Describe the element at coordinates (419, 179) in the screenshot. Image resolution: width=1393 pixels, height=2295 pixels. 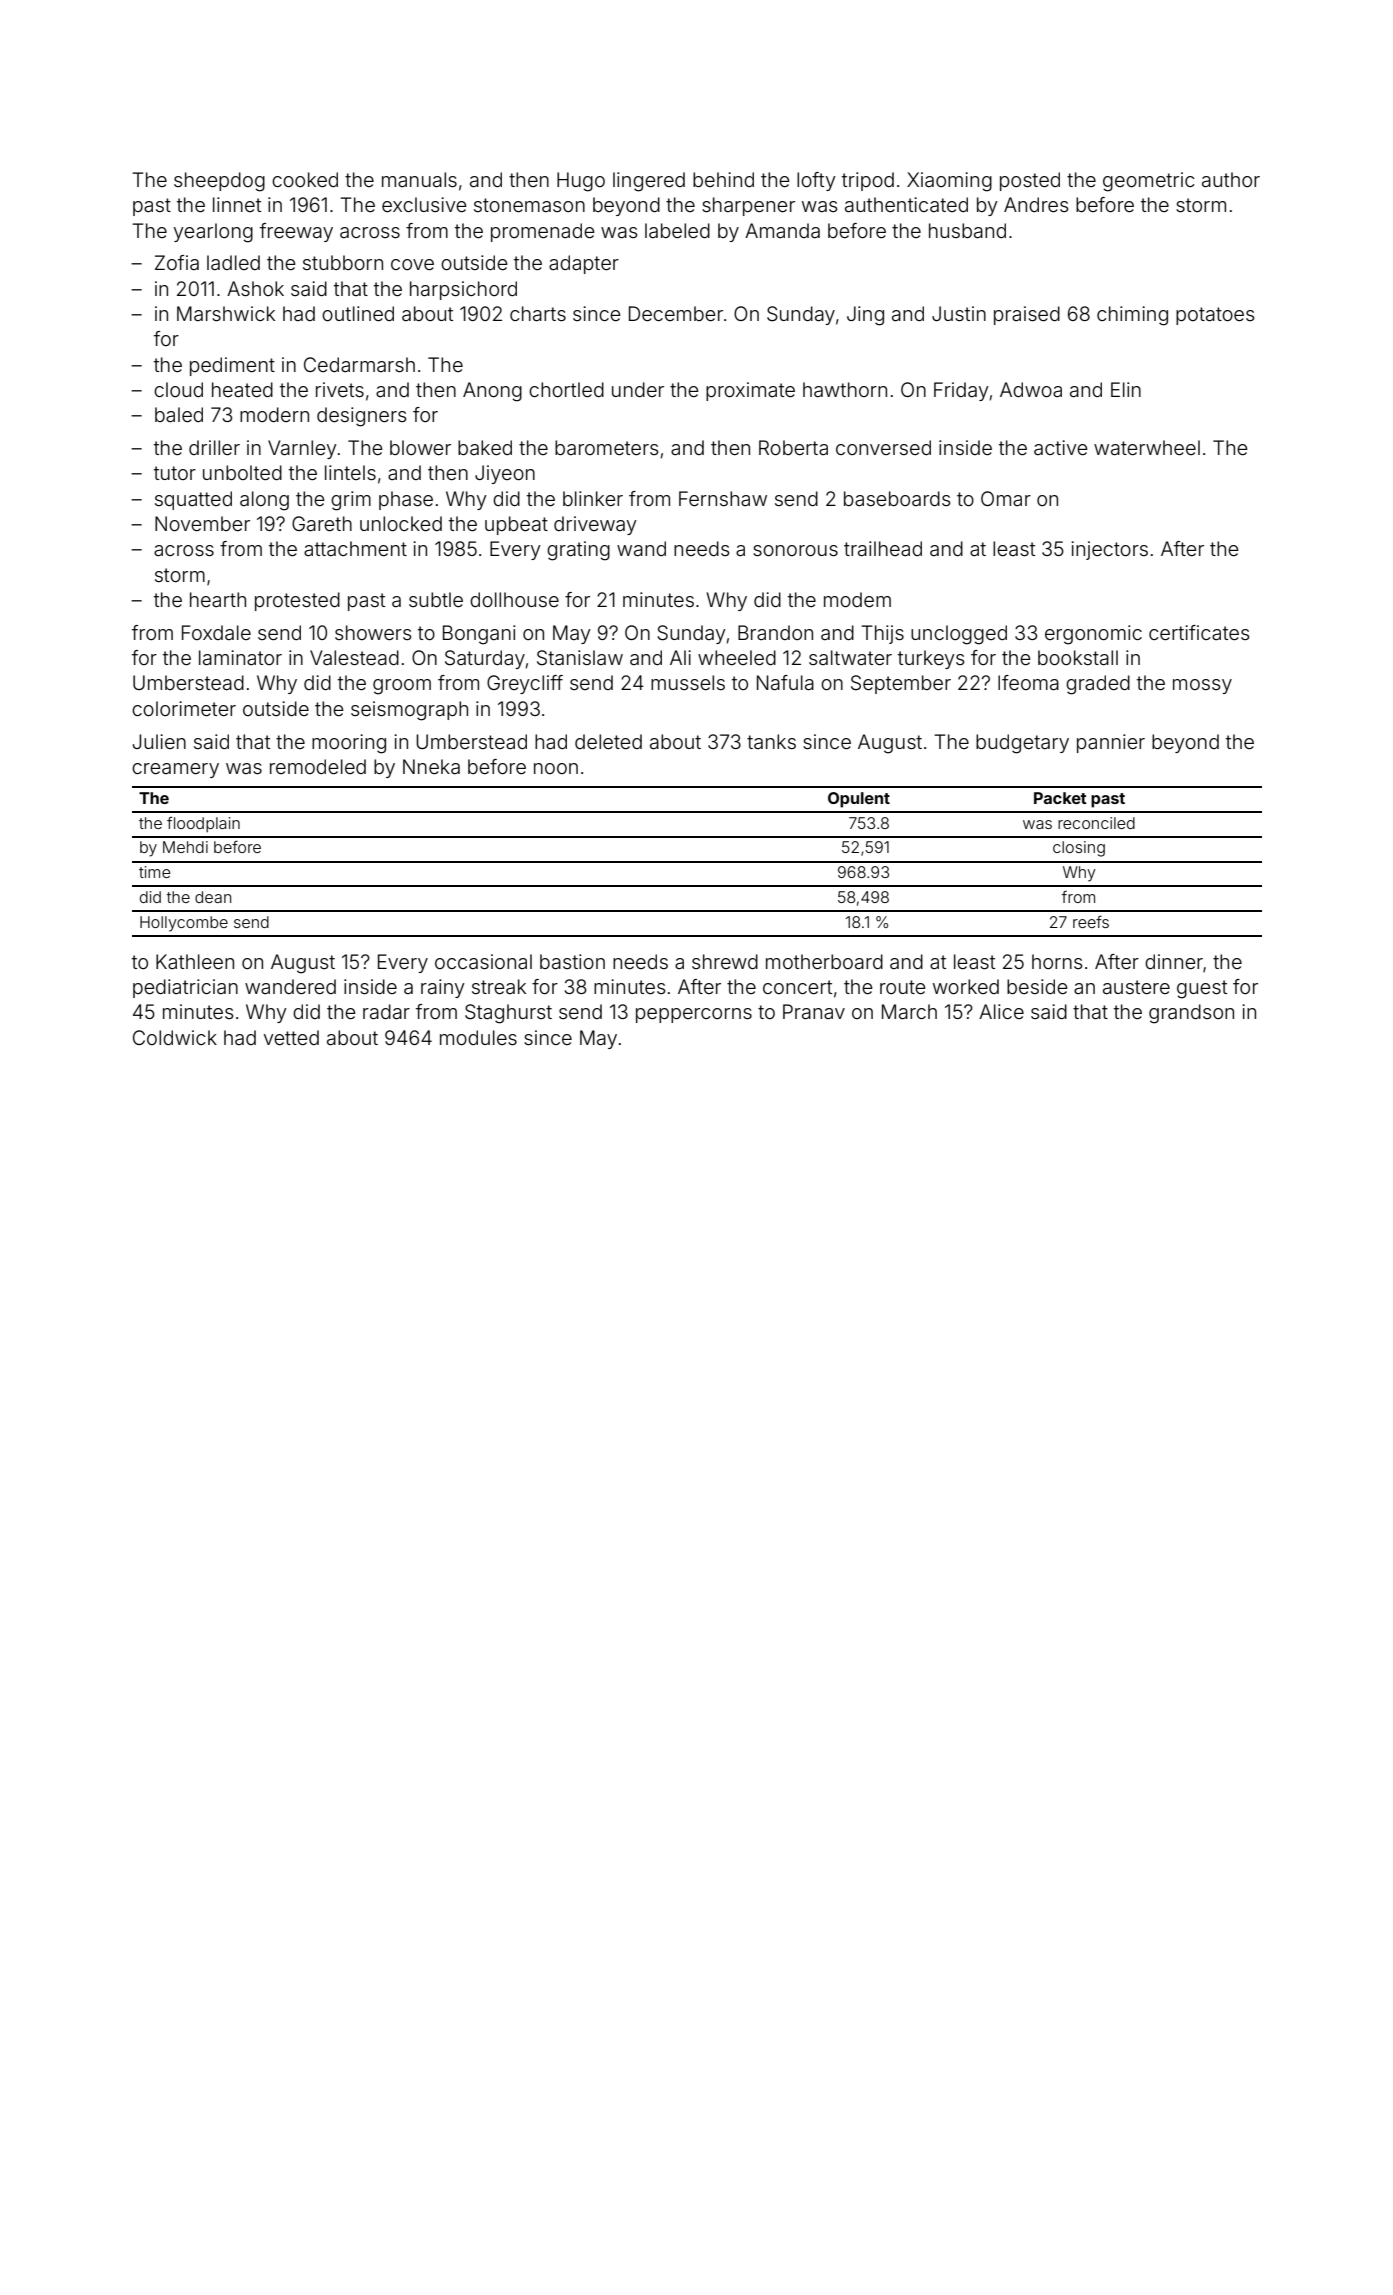
I see `manuals` at that location.
